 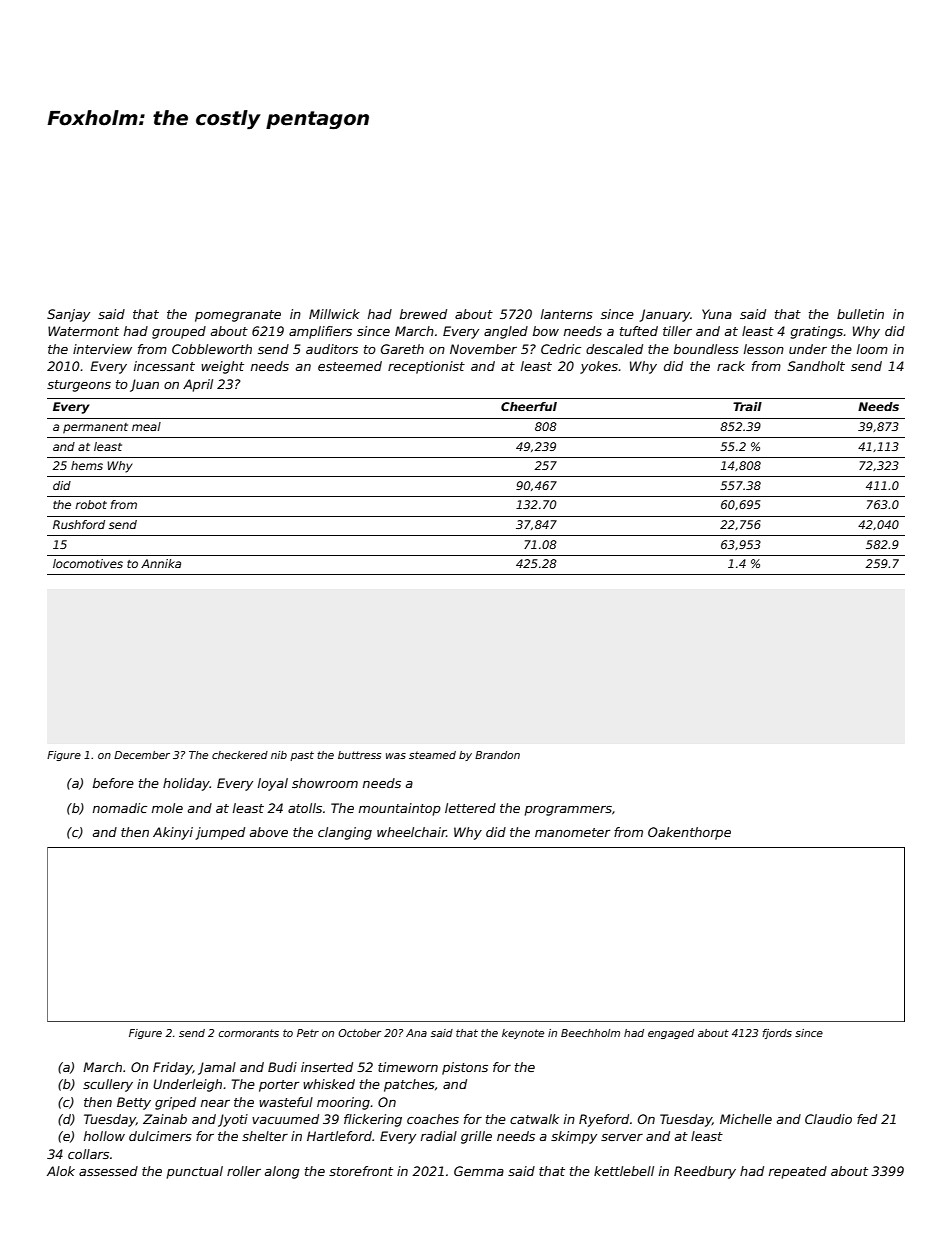 I want to click on Millwick, so click(x=334, y=314).
